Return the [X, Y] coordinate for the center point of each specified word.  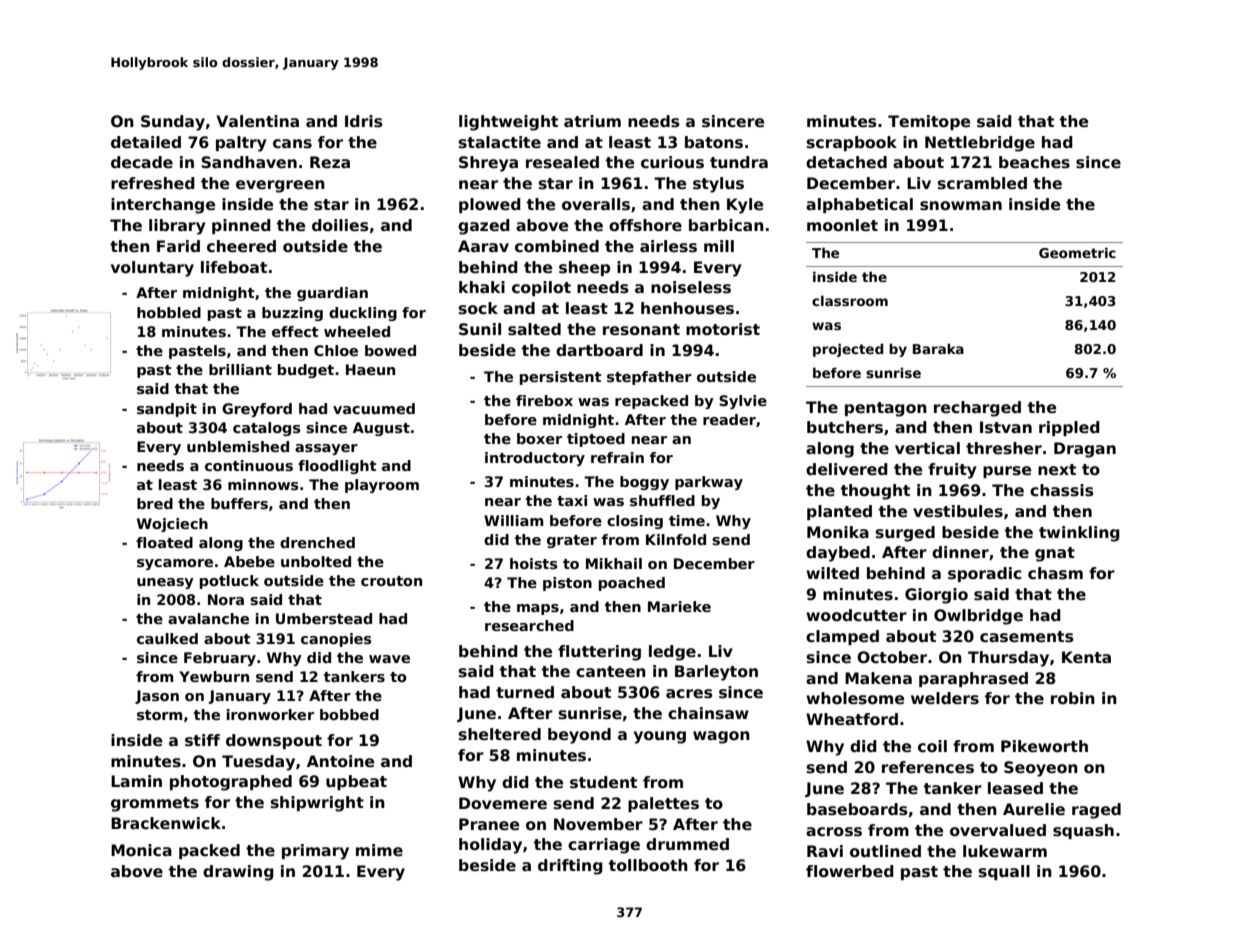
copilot [541, 288]
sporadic [985, 574]
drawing [238, 873]
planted [839, 512]
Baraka [938, 348]
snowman [961, 206]
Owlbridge [978, 617]
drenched [317, 542]
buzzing [292, 314]
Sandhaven [249, 162]
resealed [562, 162]
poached [632, 584]
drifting [570, 867]
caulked [167, 638]
